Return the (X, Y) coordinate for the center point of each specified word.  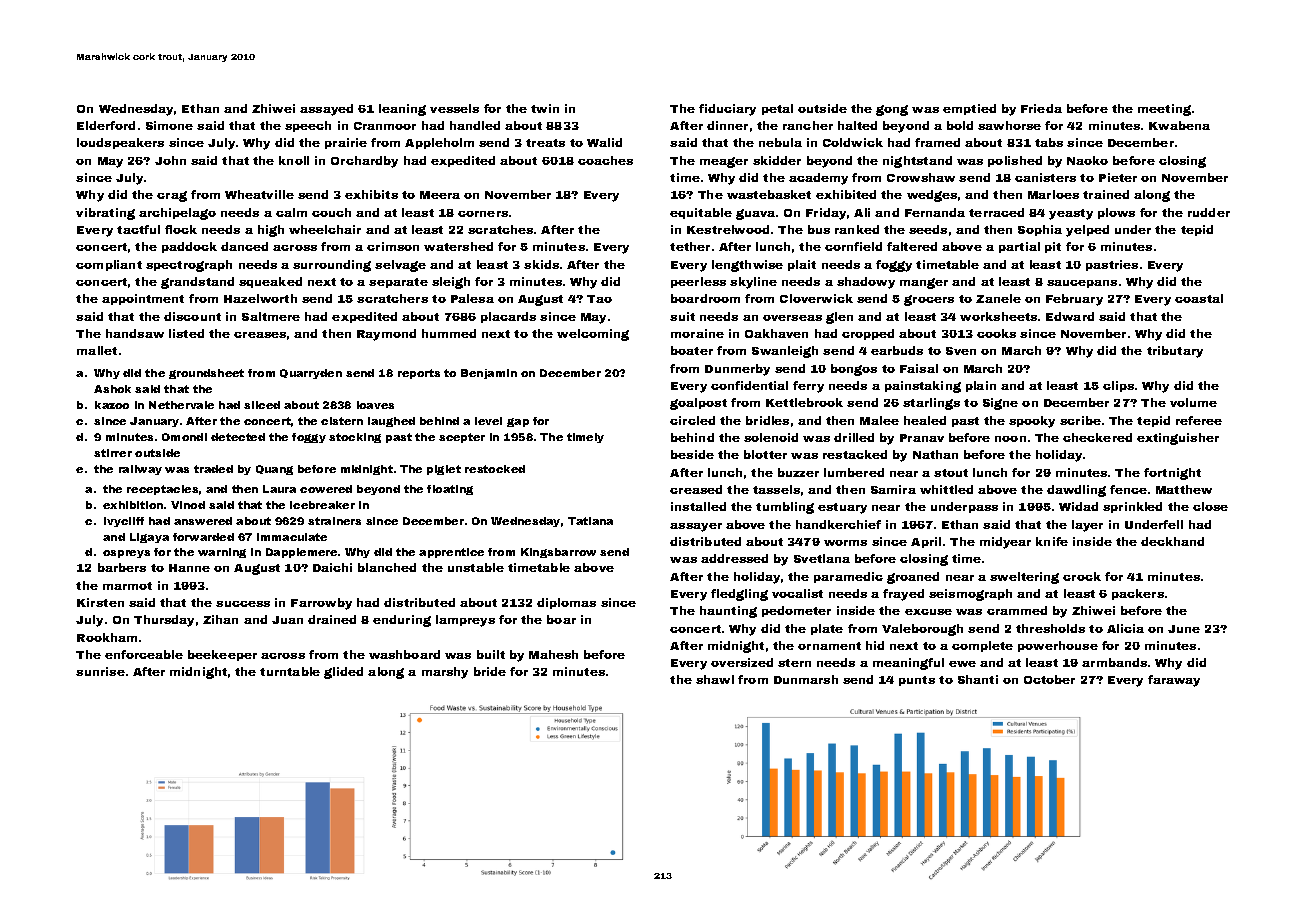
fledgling (739, 595)
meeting (1164, 110)
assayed (326, 110)
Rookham (107, 637)
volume (1193, 402)
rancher (808, 125)
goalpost (698, 404)
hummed (449, 333)
